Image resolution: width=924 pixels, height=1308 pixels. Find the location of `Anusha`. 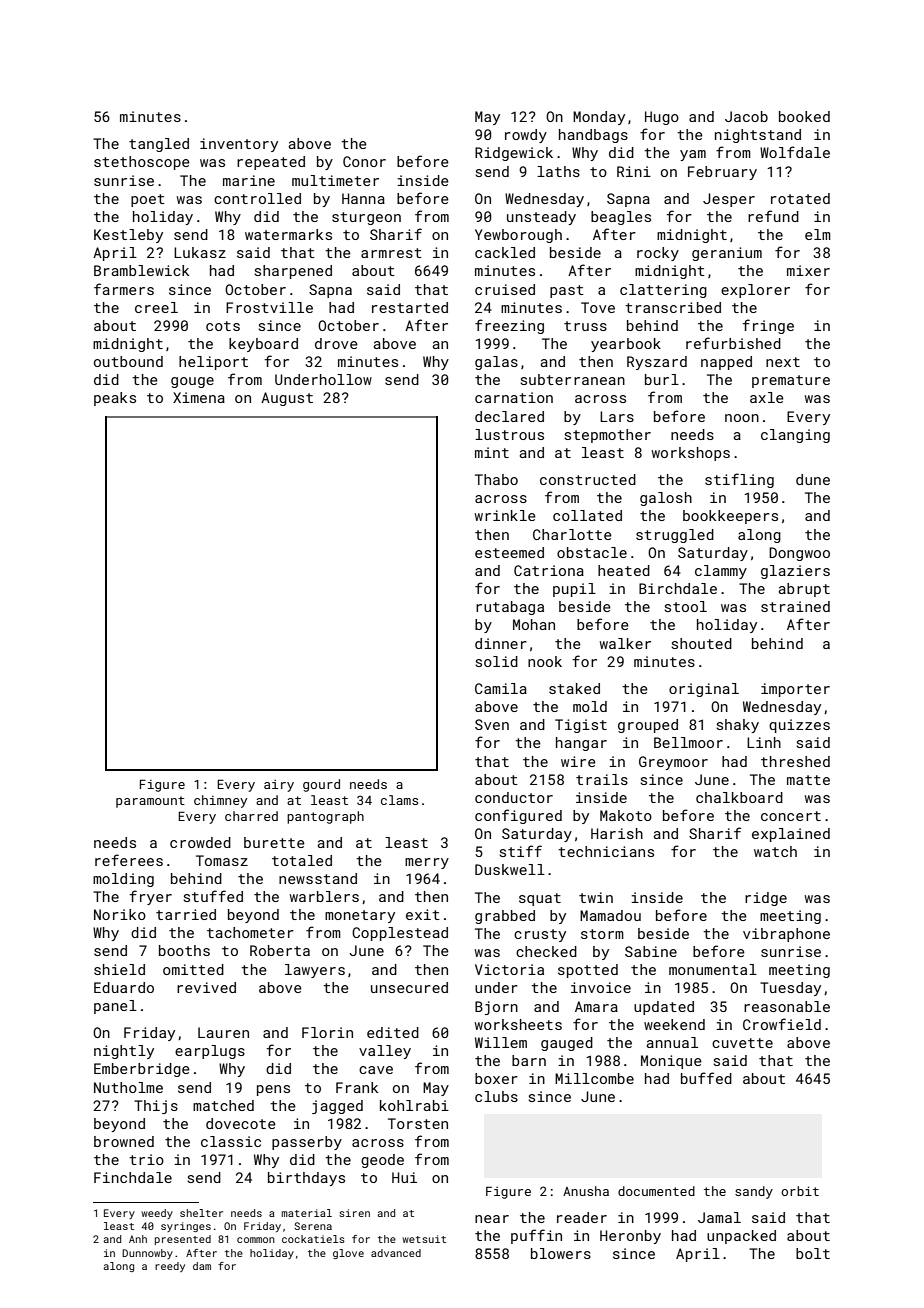

Anusha is located at coordinates (586, 1191).
